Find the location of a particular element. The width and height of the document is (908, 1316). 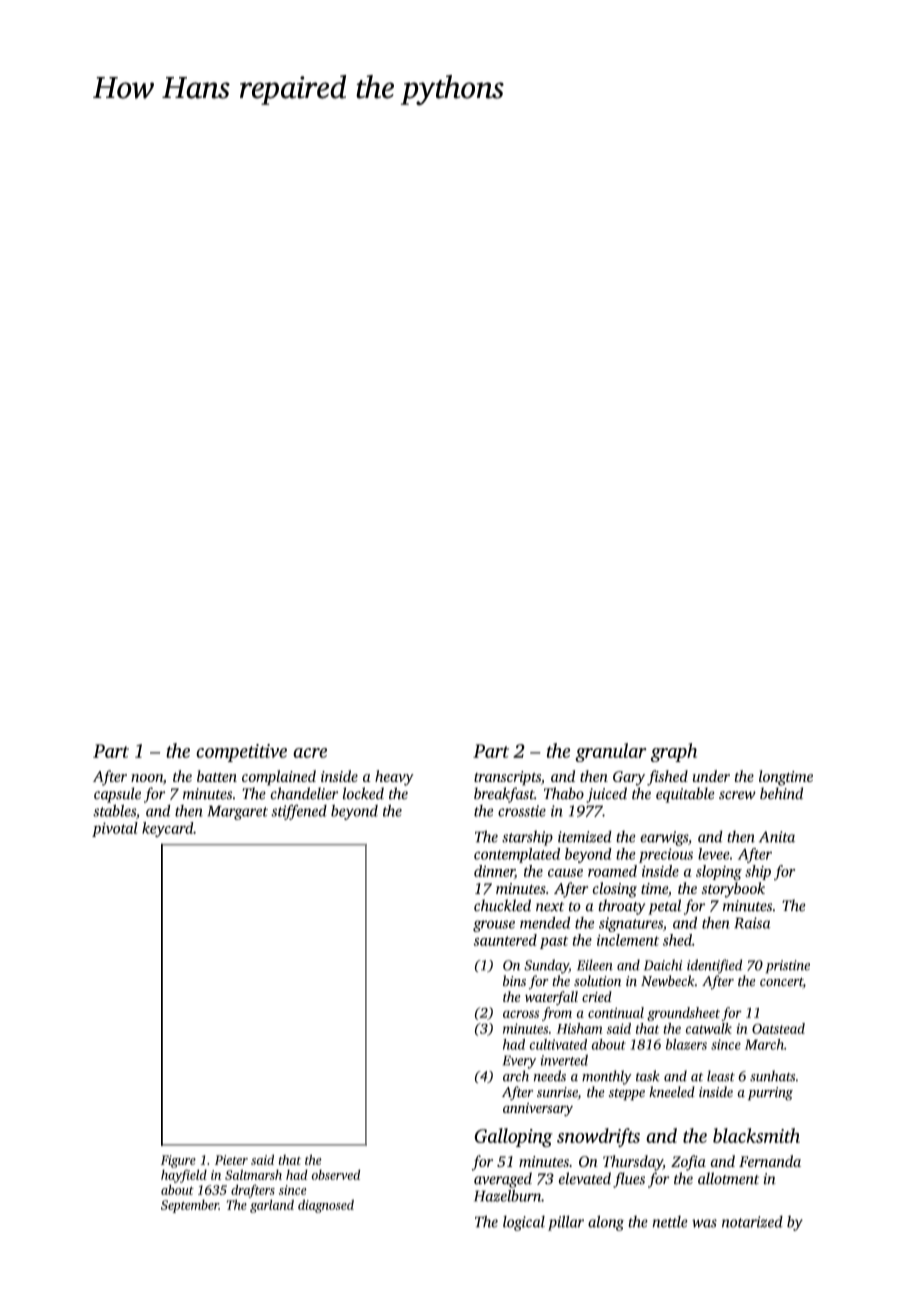

granular is located at coordinates (611, 752).
